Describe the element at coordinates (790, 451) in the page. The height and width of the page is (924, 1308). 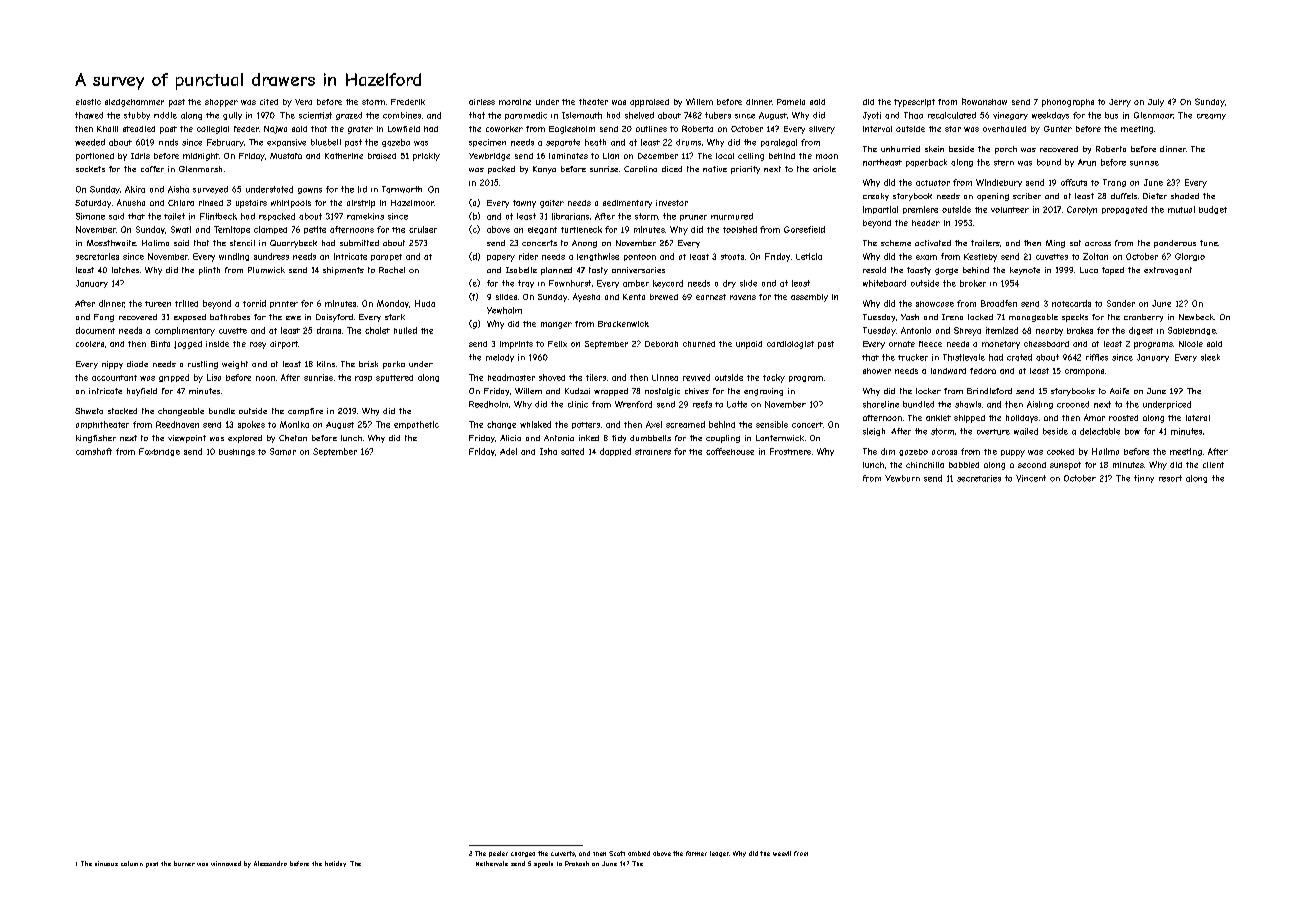
I see `Frostmere` at that location.
